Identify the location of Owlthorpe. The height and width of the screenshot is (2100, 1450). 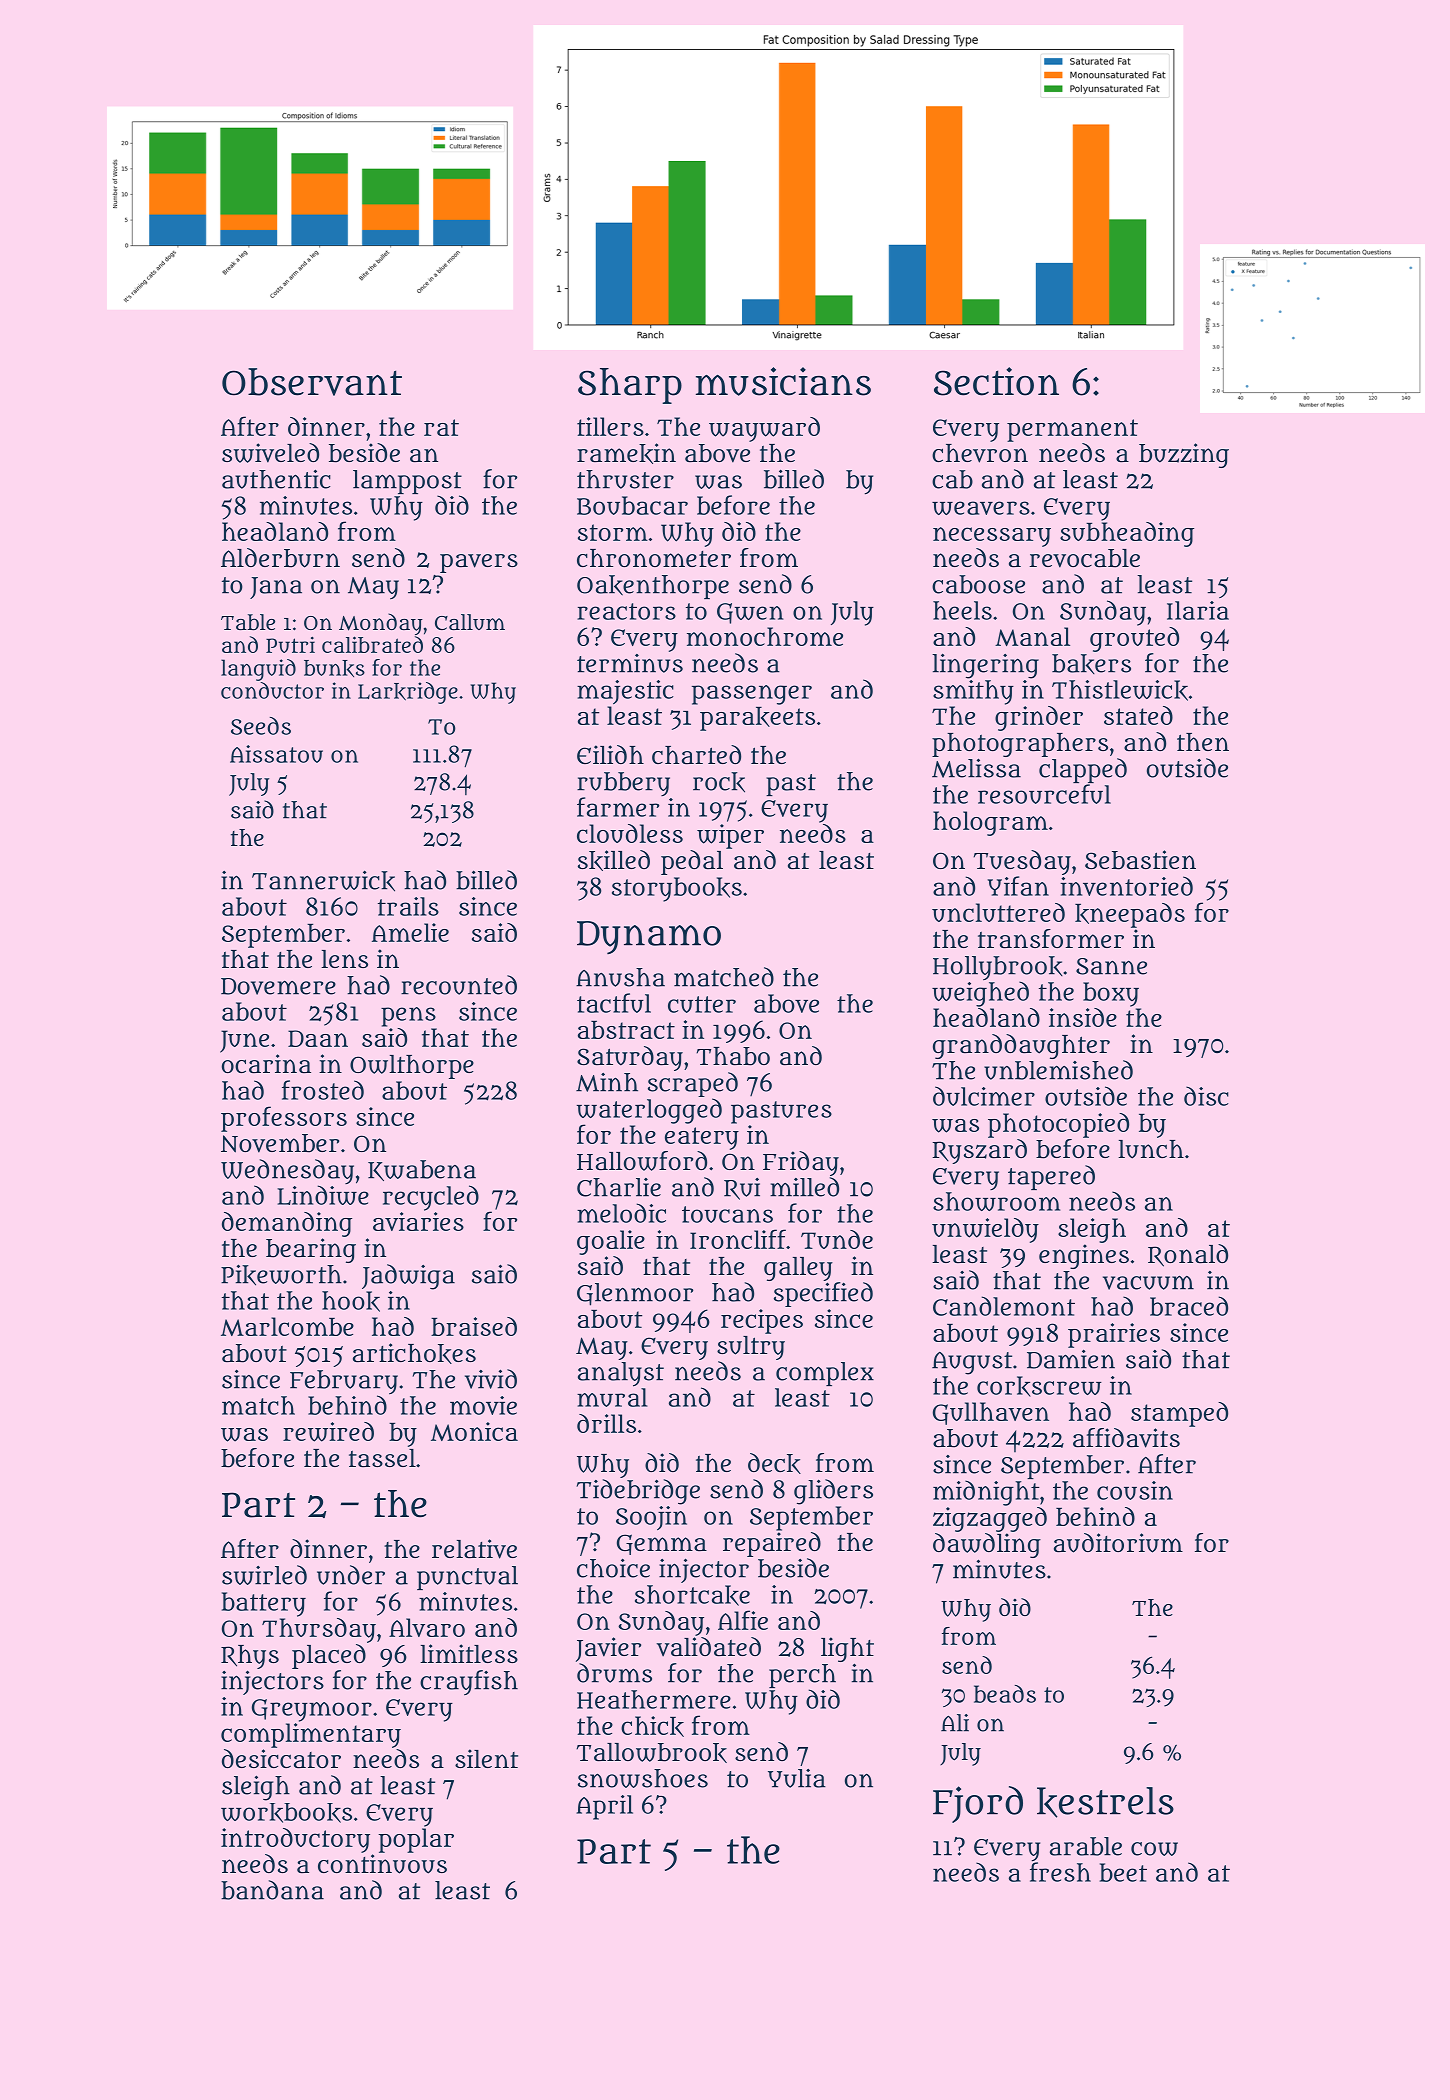
(412, 1067).
